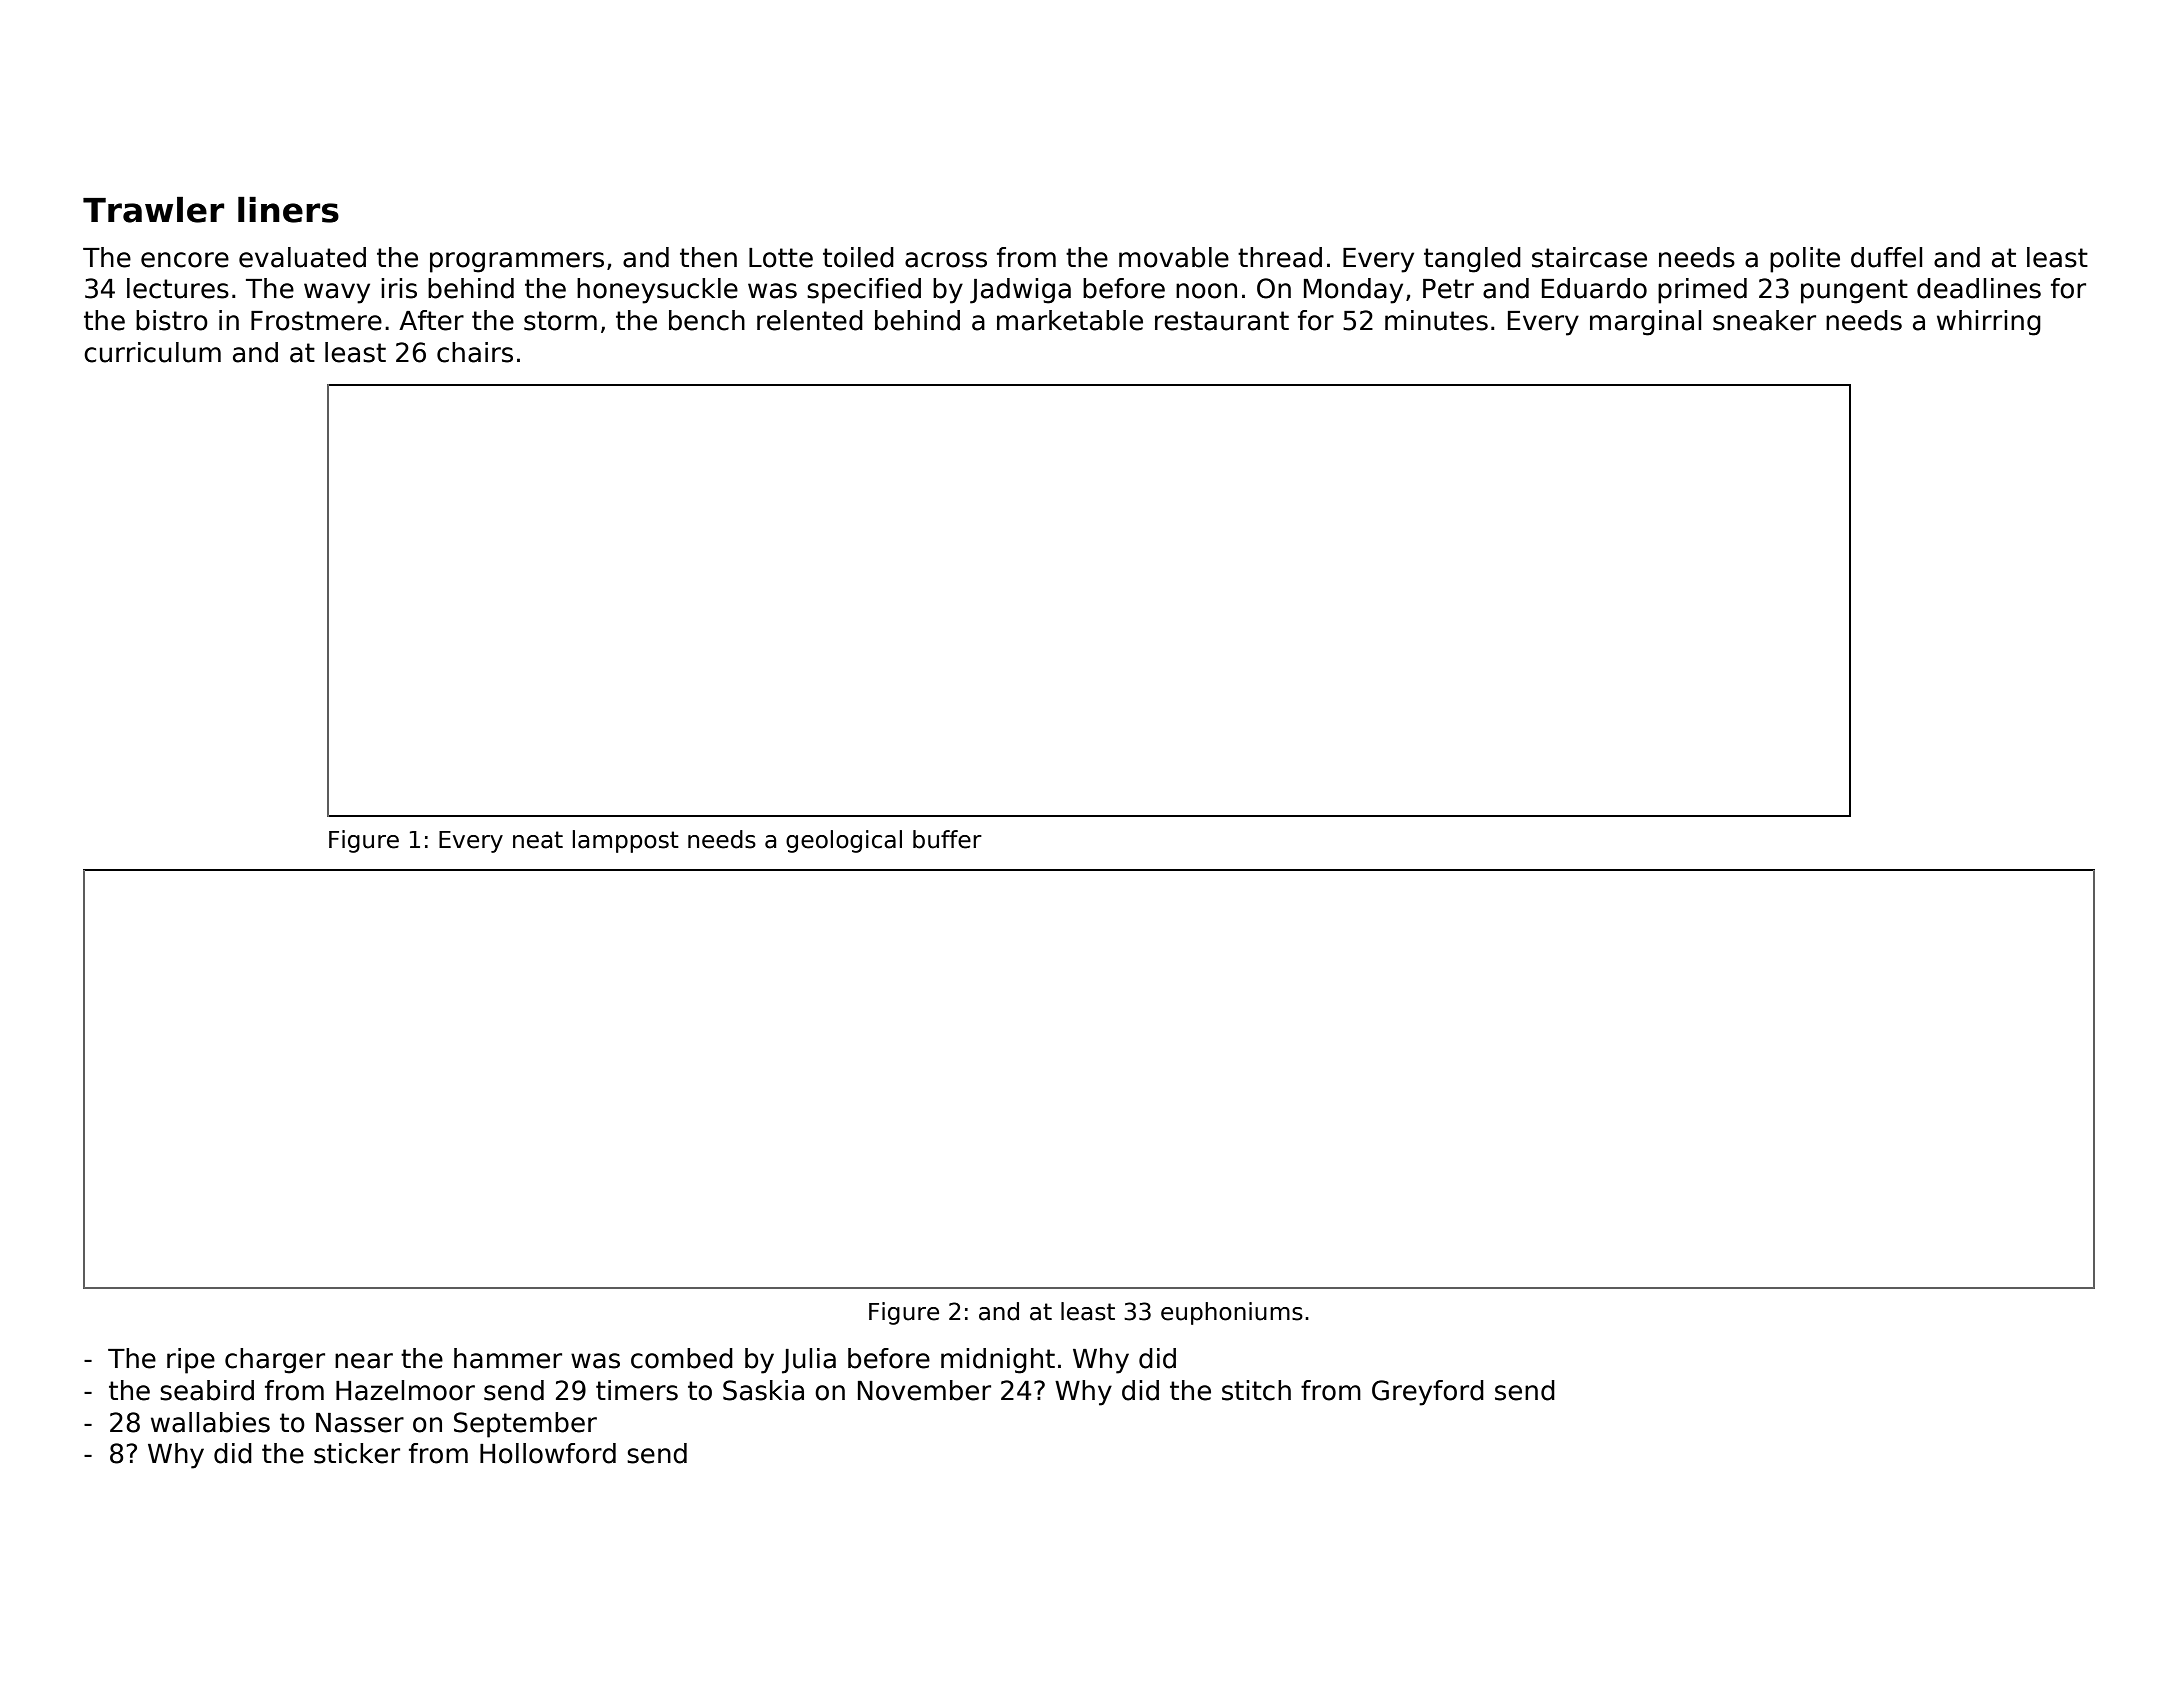 The width and height of the screenshot is (2178, 1683). I want to click on whirring, so click(1989, 323).
